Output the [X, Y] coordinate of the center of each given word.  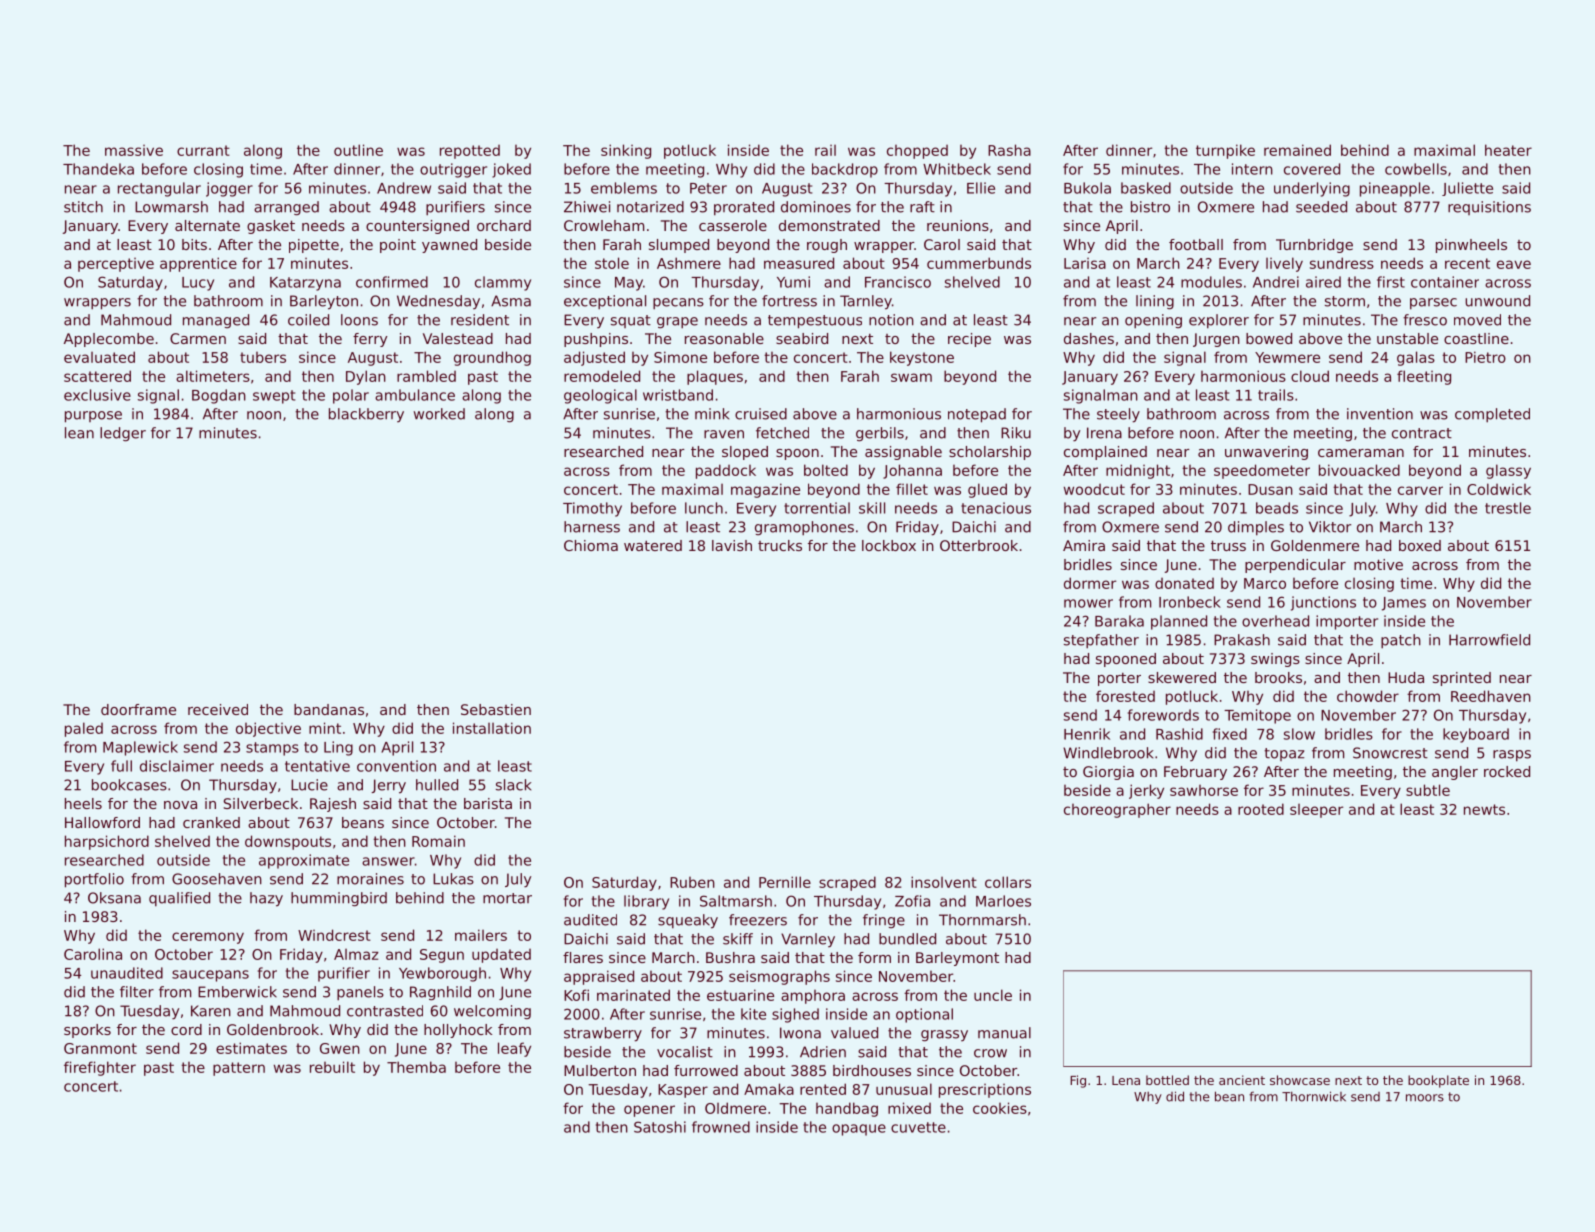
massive [134, 150]
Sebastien [496, 709]
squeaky [688, 921]
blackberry [366, 415]
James [1404, 604]
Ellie [981, 188]
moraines [370, 879]
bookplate [1438, 1081]
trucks [780, 545]
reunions [958, 225]
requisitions [1489, 208]
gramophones [804, 528]
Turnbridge [1314, 246]
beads [1277, 508]
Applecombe [109, 340]
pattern [239, 1069]
